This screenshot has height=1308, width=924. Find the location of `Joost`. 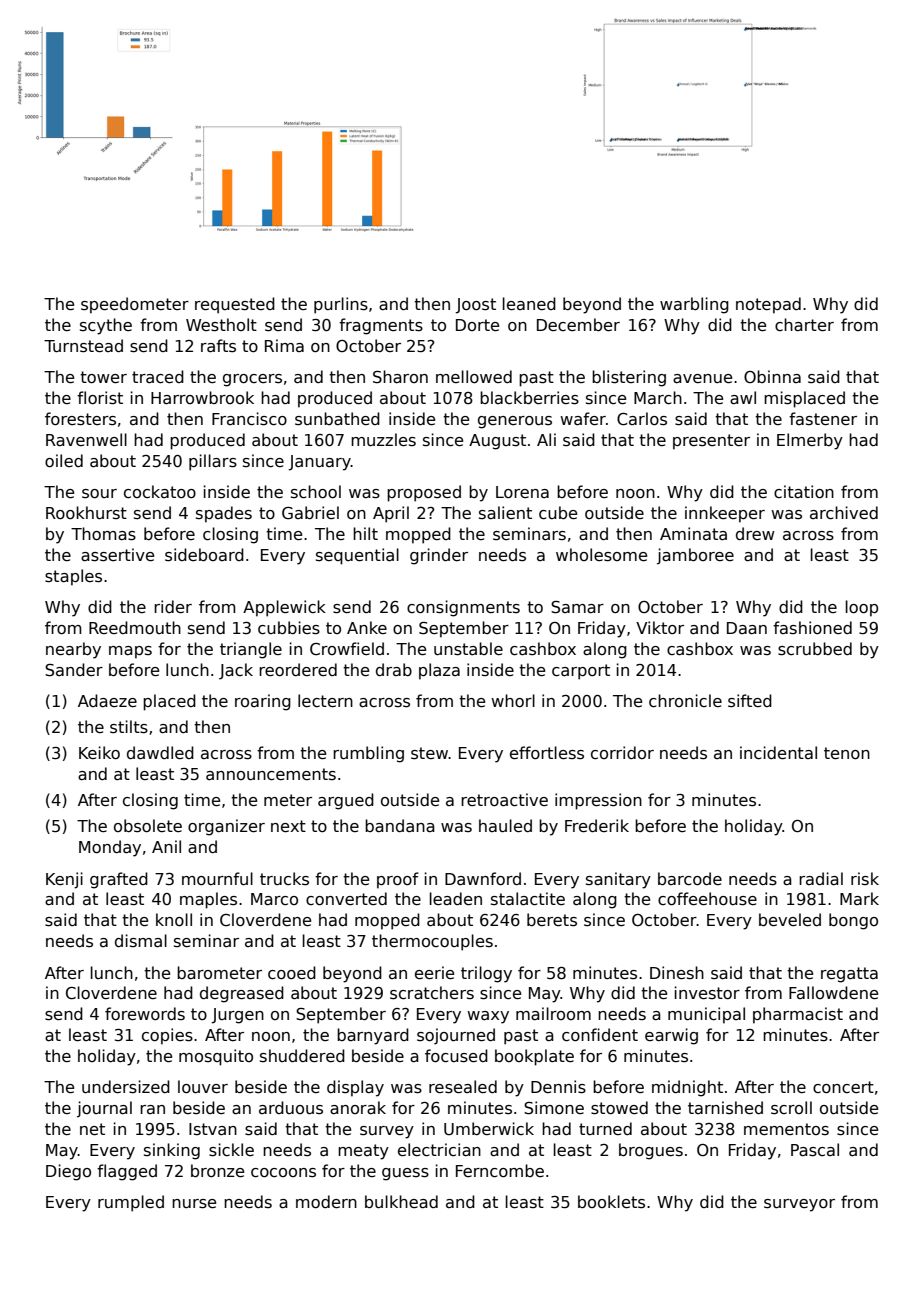

Joost is located at coordinates (475, 306).
